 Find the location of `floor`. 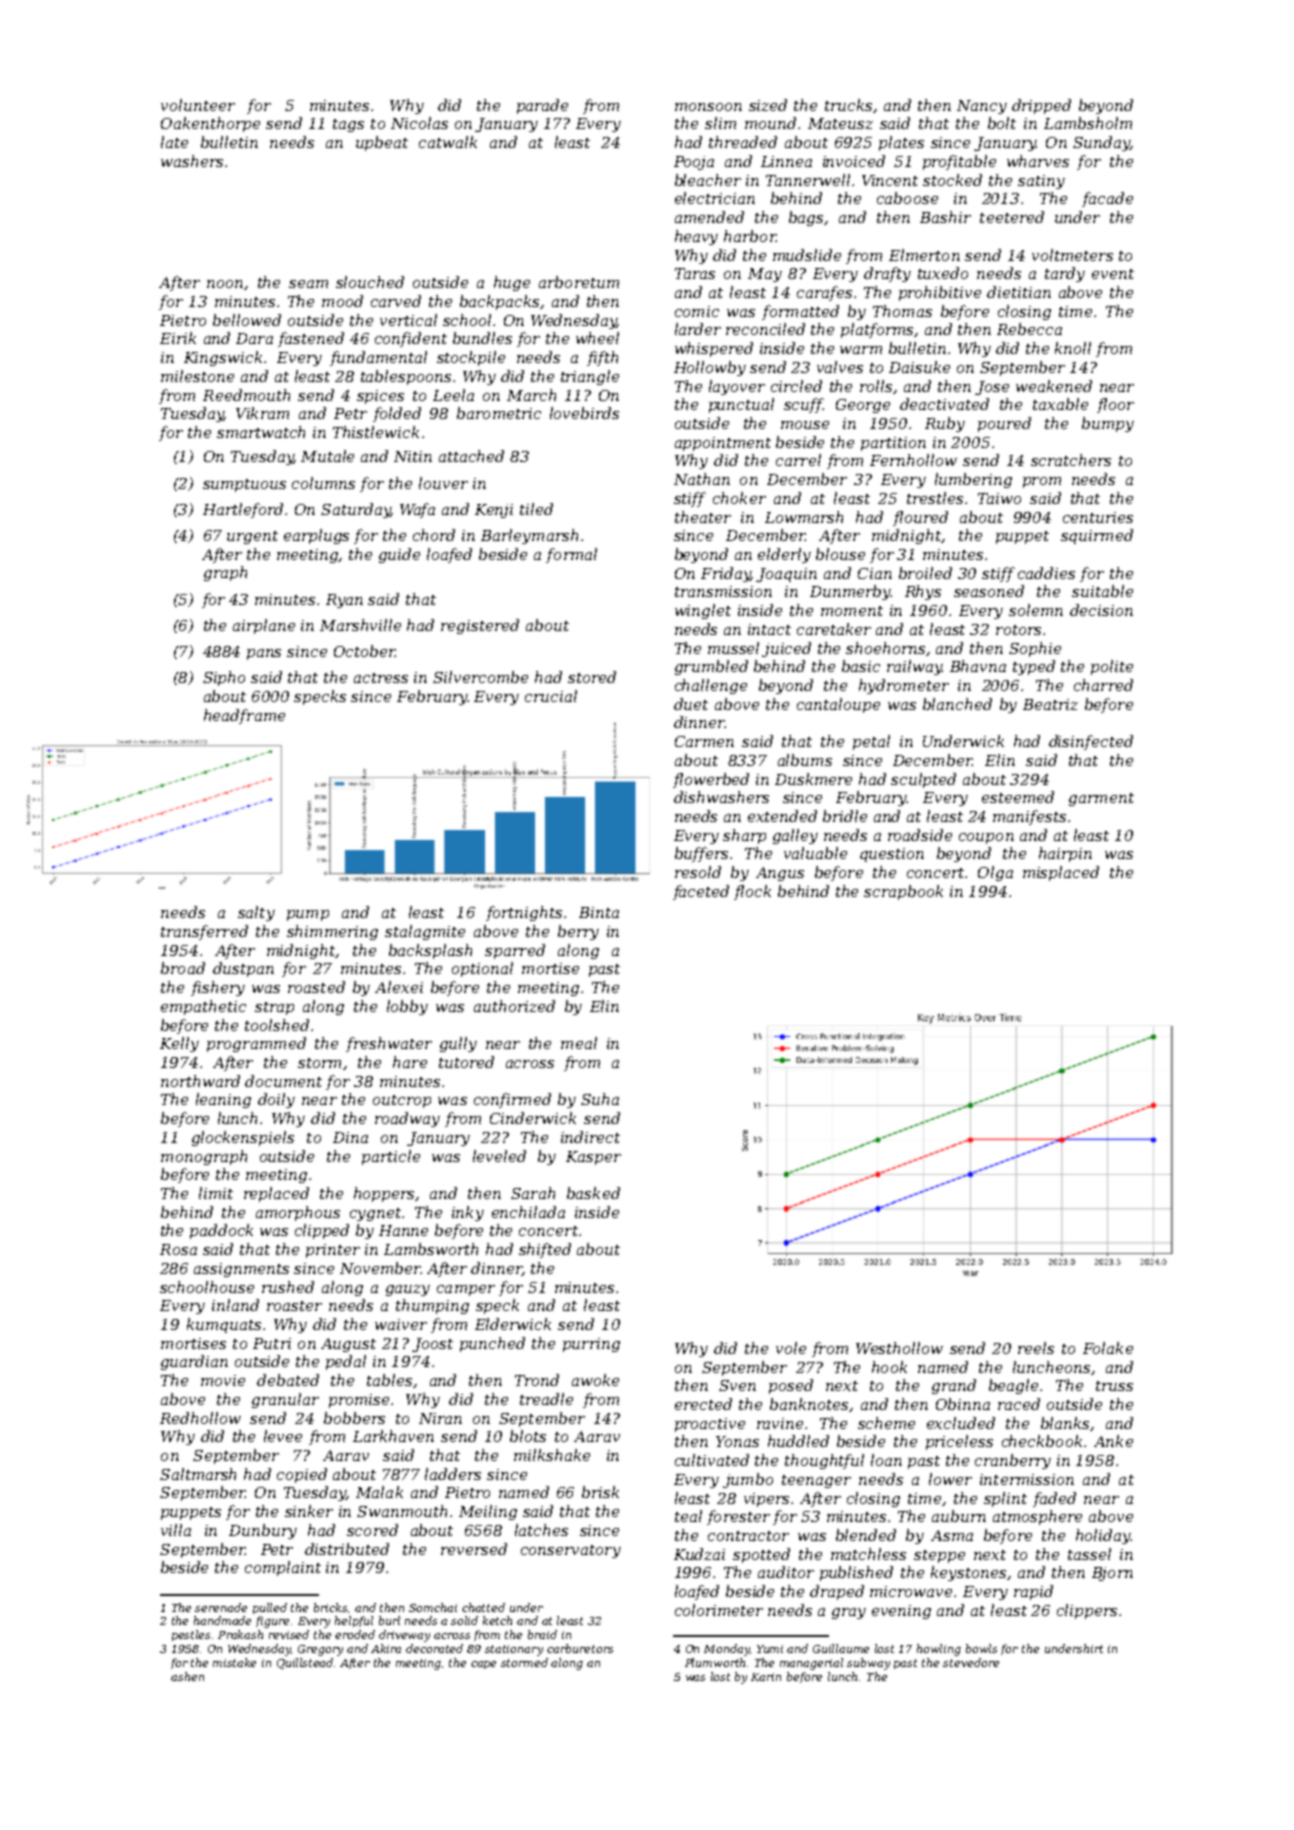

floor is located at coordinates (1115, 405).
